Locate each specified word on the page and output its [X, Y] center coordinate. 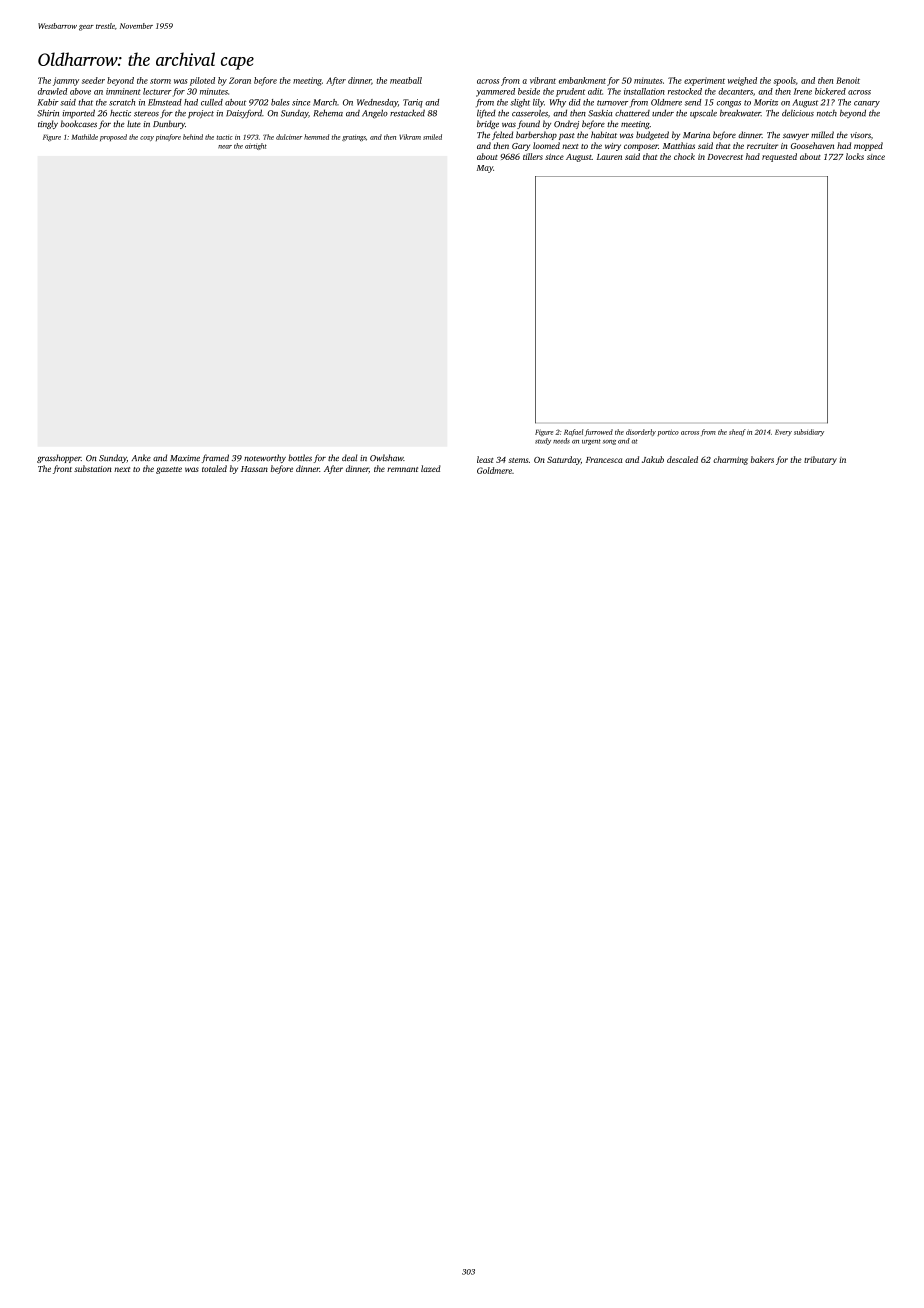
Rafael [573, 432]
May [485, 169]
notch [827, 113]
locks [855, 156]
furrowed [599, 432]
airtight [256, 146]
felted [502, 135]
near [225, 147]
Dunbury [169, 124]
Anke [141, 457]
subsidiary [809, 432]
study [543, 441]
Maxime [185, 458]
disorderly [641, 432]
